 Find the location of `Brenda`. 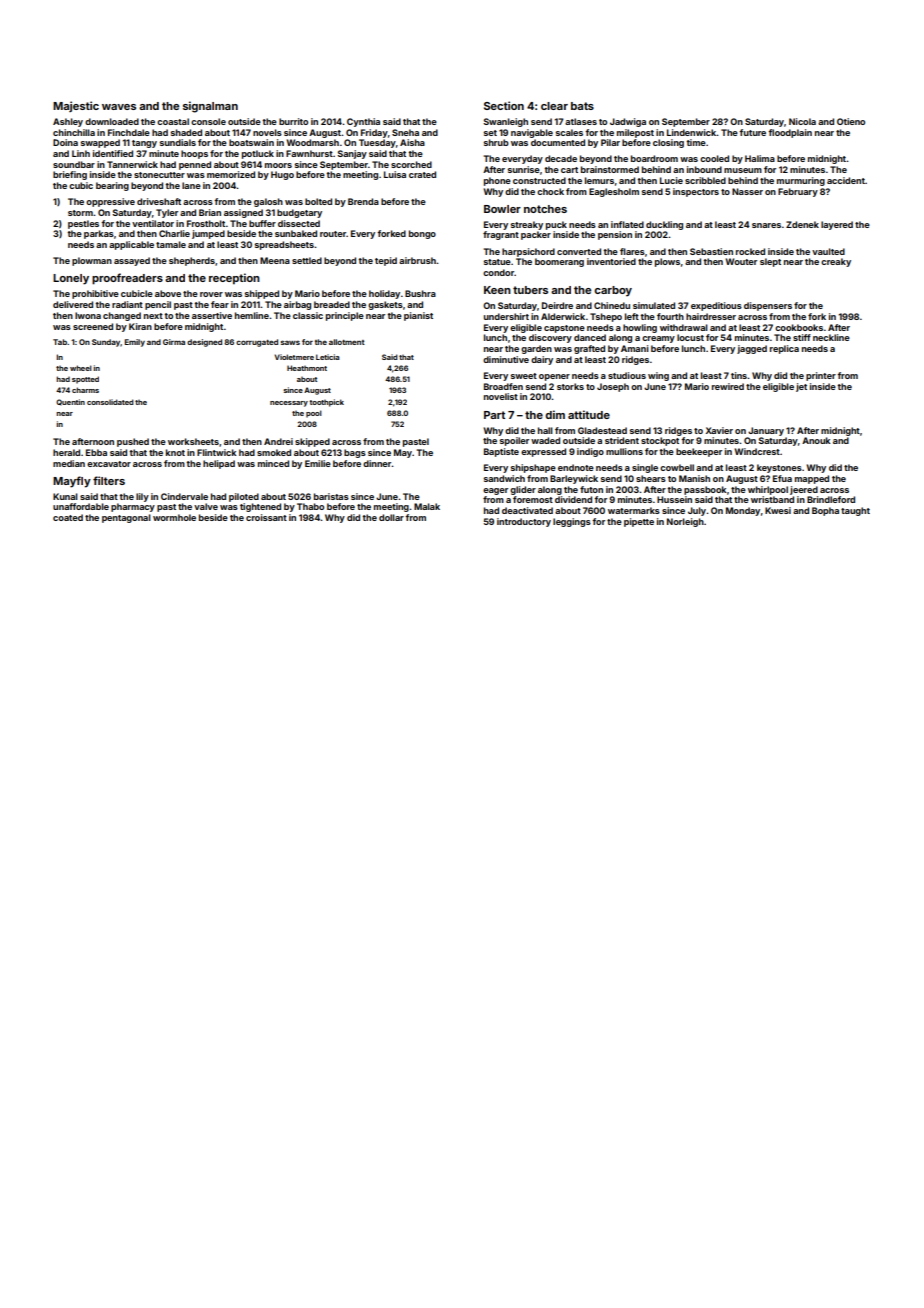

Brenda is located at coordinates (363, 201).
